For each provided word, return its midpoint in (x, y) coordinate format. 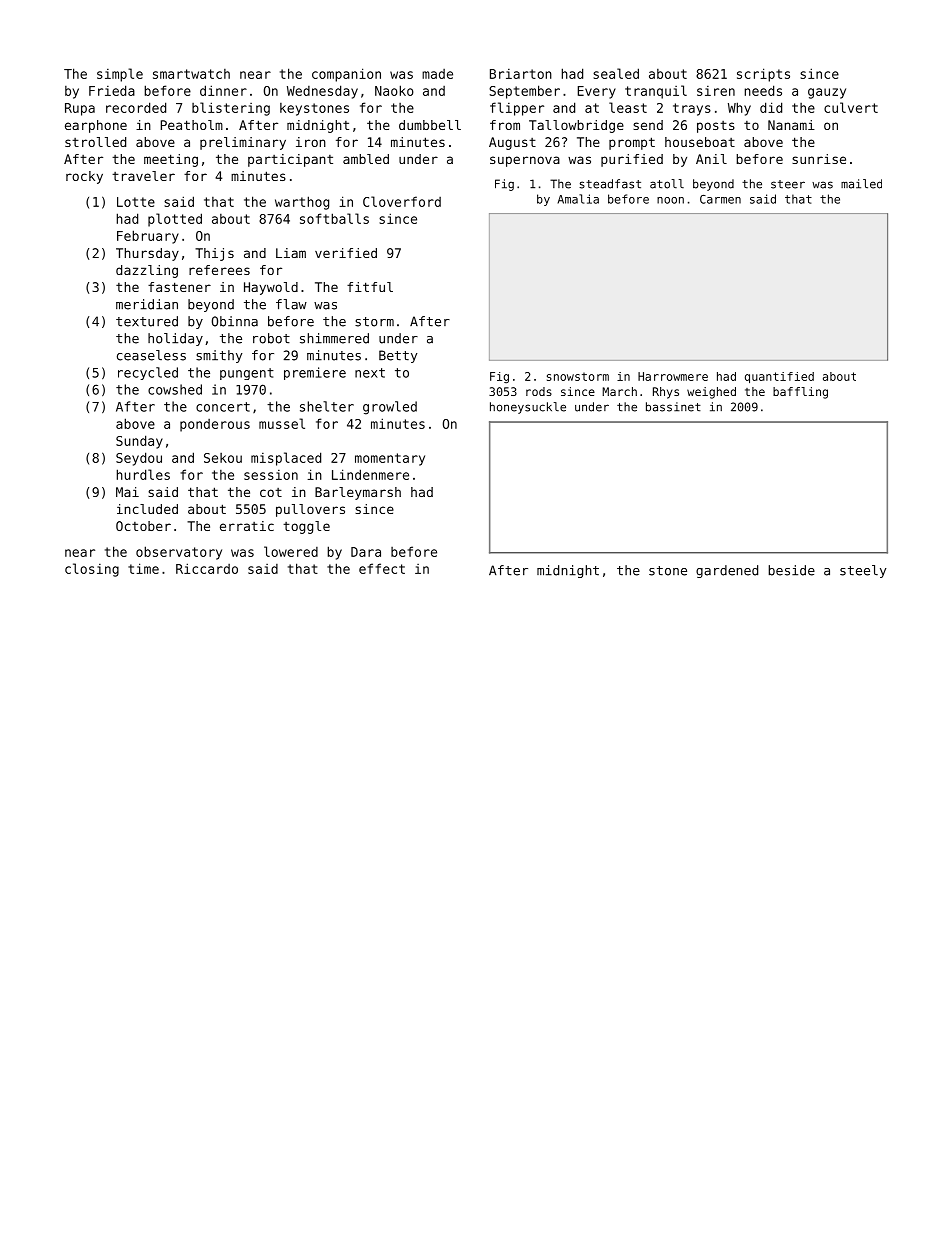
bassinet (673, 407)
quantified (779, 377)
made (437, 74)
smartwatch (191, 74)
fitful (370, 287)
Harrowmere (673, 376)
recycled (148, 373)
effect (382, 568)
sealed (616, 73)
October (143, 526)
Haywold (271, 288)
